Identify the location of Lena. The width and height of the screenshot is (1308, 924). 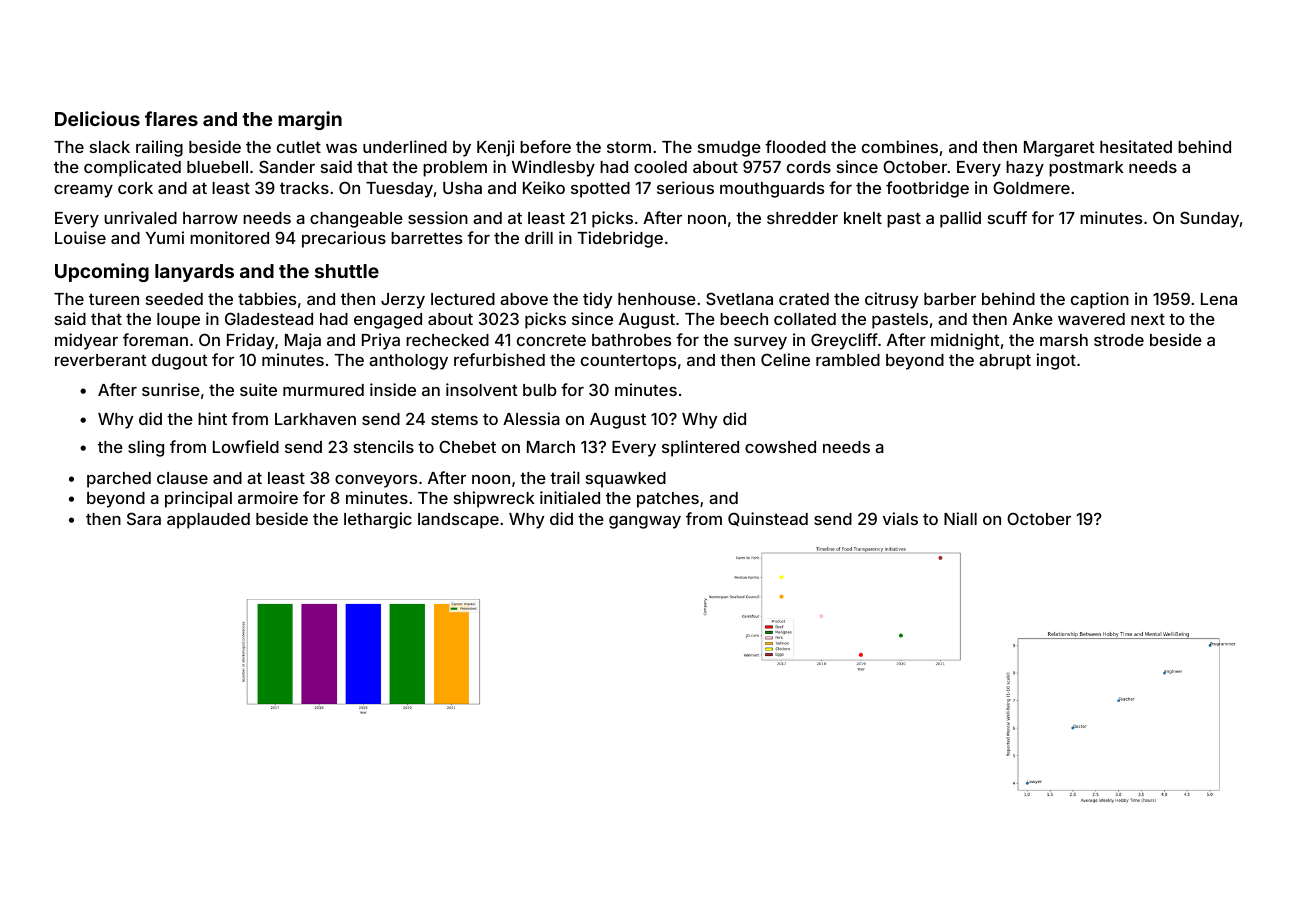
(1219, 299).
